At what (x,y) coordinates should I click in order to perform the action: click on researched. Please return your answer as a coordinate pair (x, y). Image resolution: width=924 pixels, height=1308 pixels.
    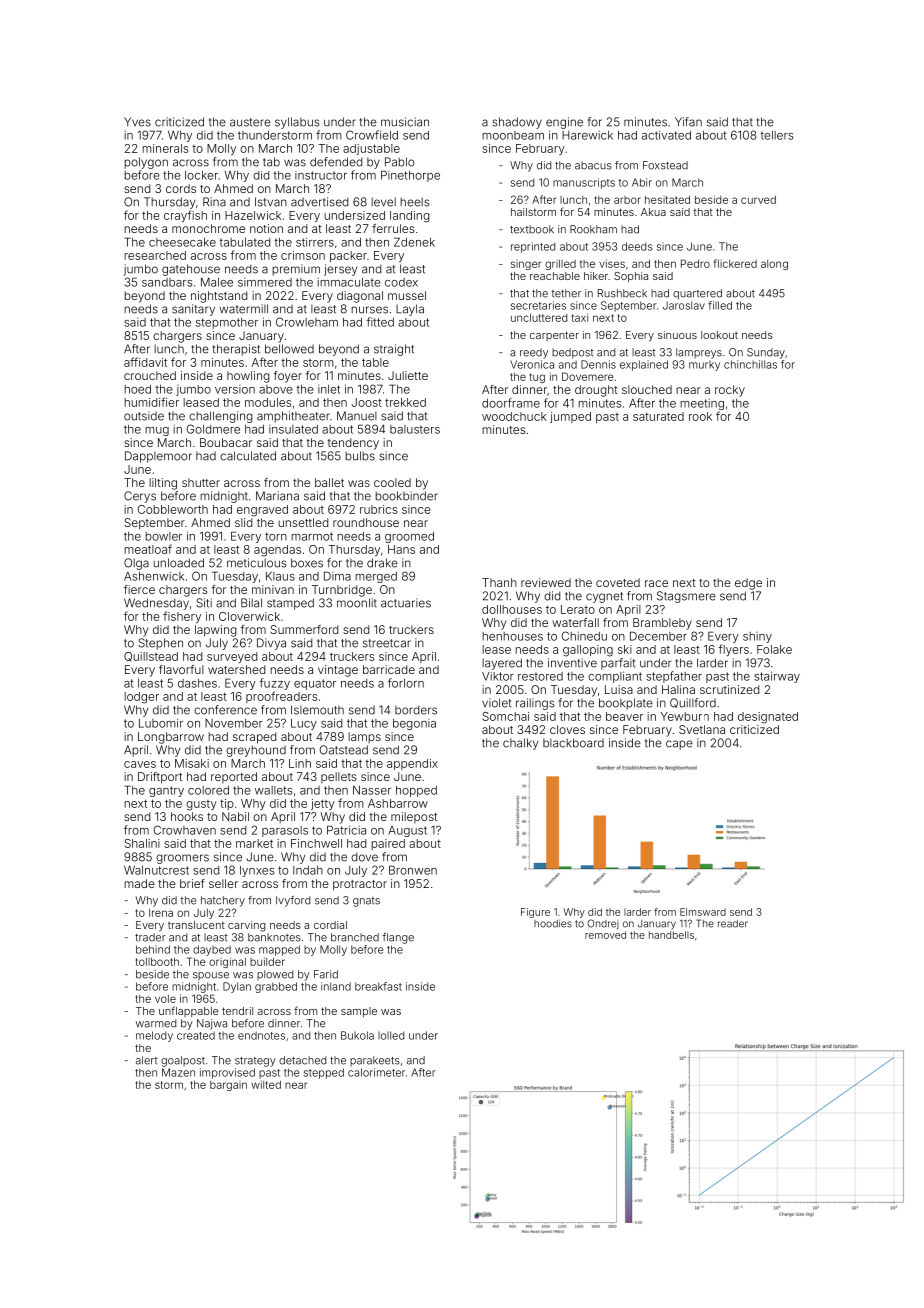
    Looking at the image, I should click on (155, 255).
